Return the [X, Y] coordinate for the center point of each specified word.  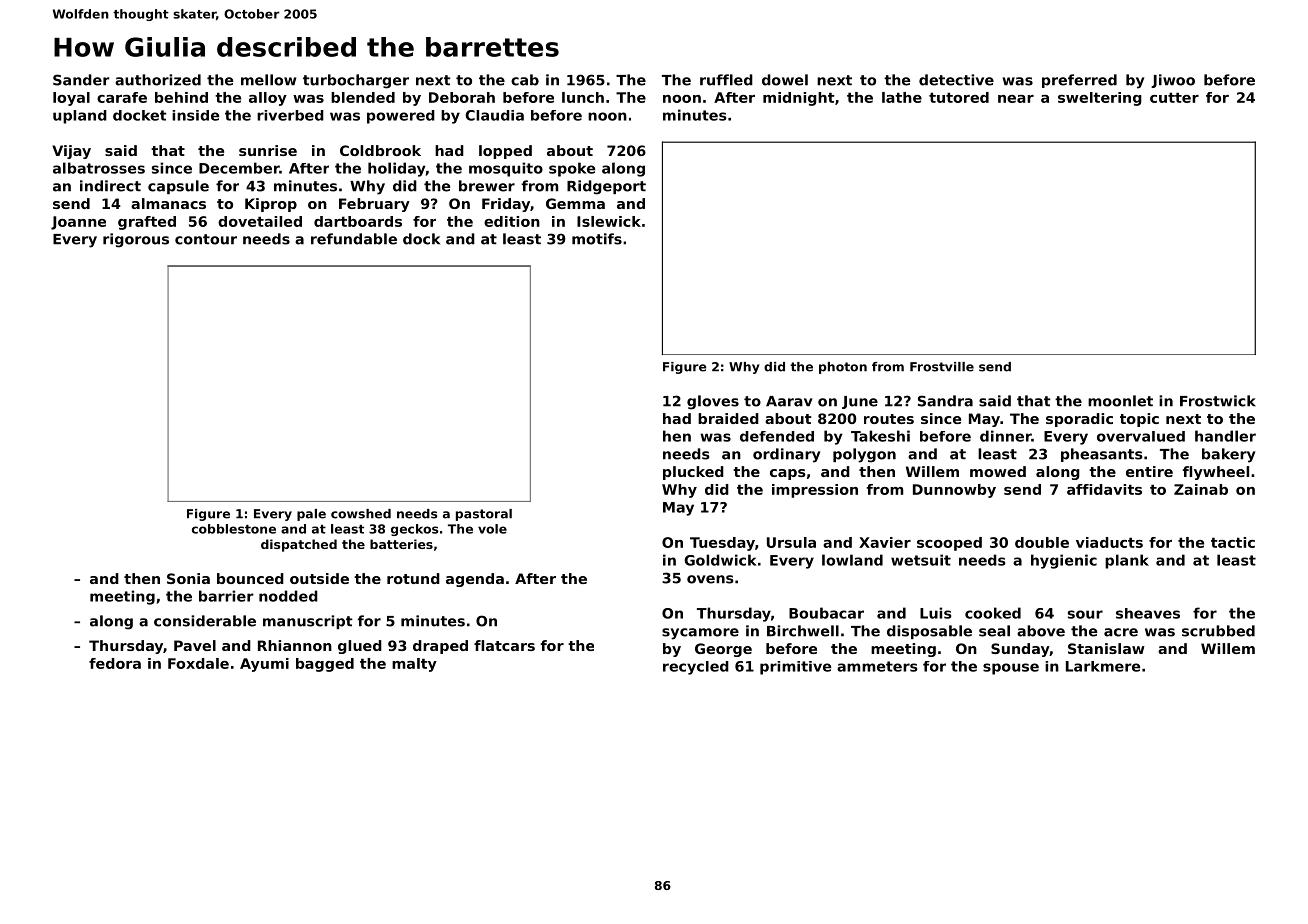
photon [843, 368]
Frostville [942, 367]
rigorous [136, 240]
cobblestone [234, 529]
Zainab [1201, 489]
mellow [268, 80]
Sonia [188, 578]
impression [815, 491]
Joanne [78, 223]
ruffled [726, 80]
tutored [959, 97]
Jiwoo [1173, 81]
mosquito [506, 169]
